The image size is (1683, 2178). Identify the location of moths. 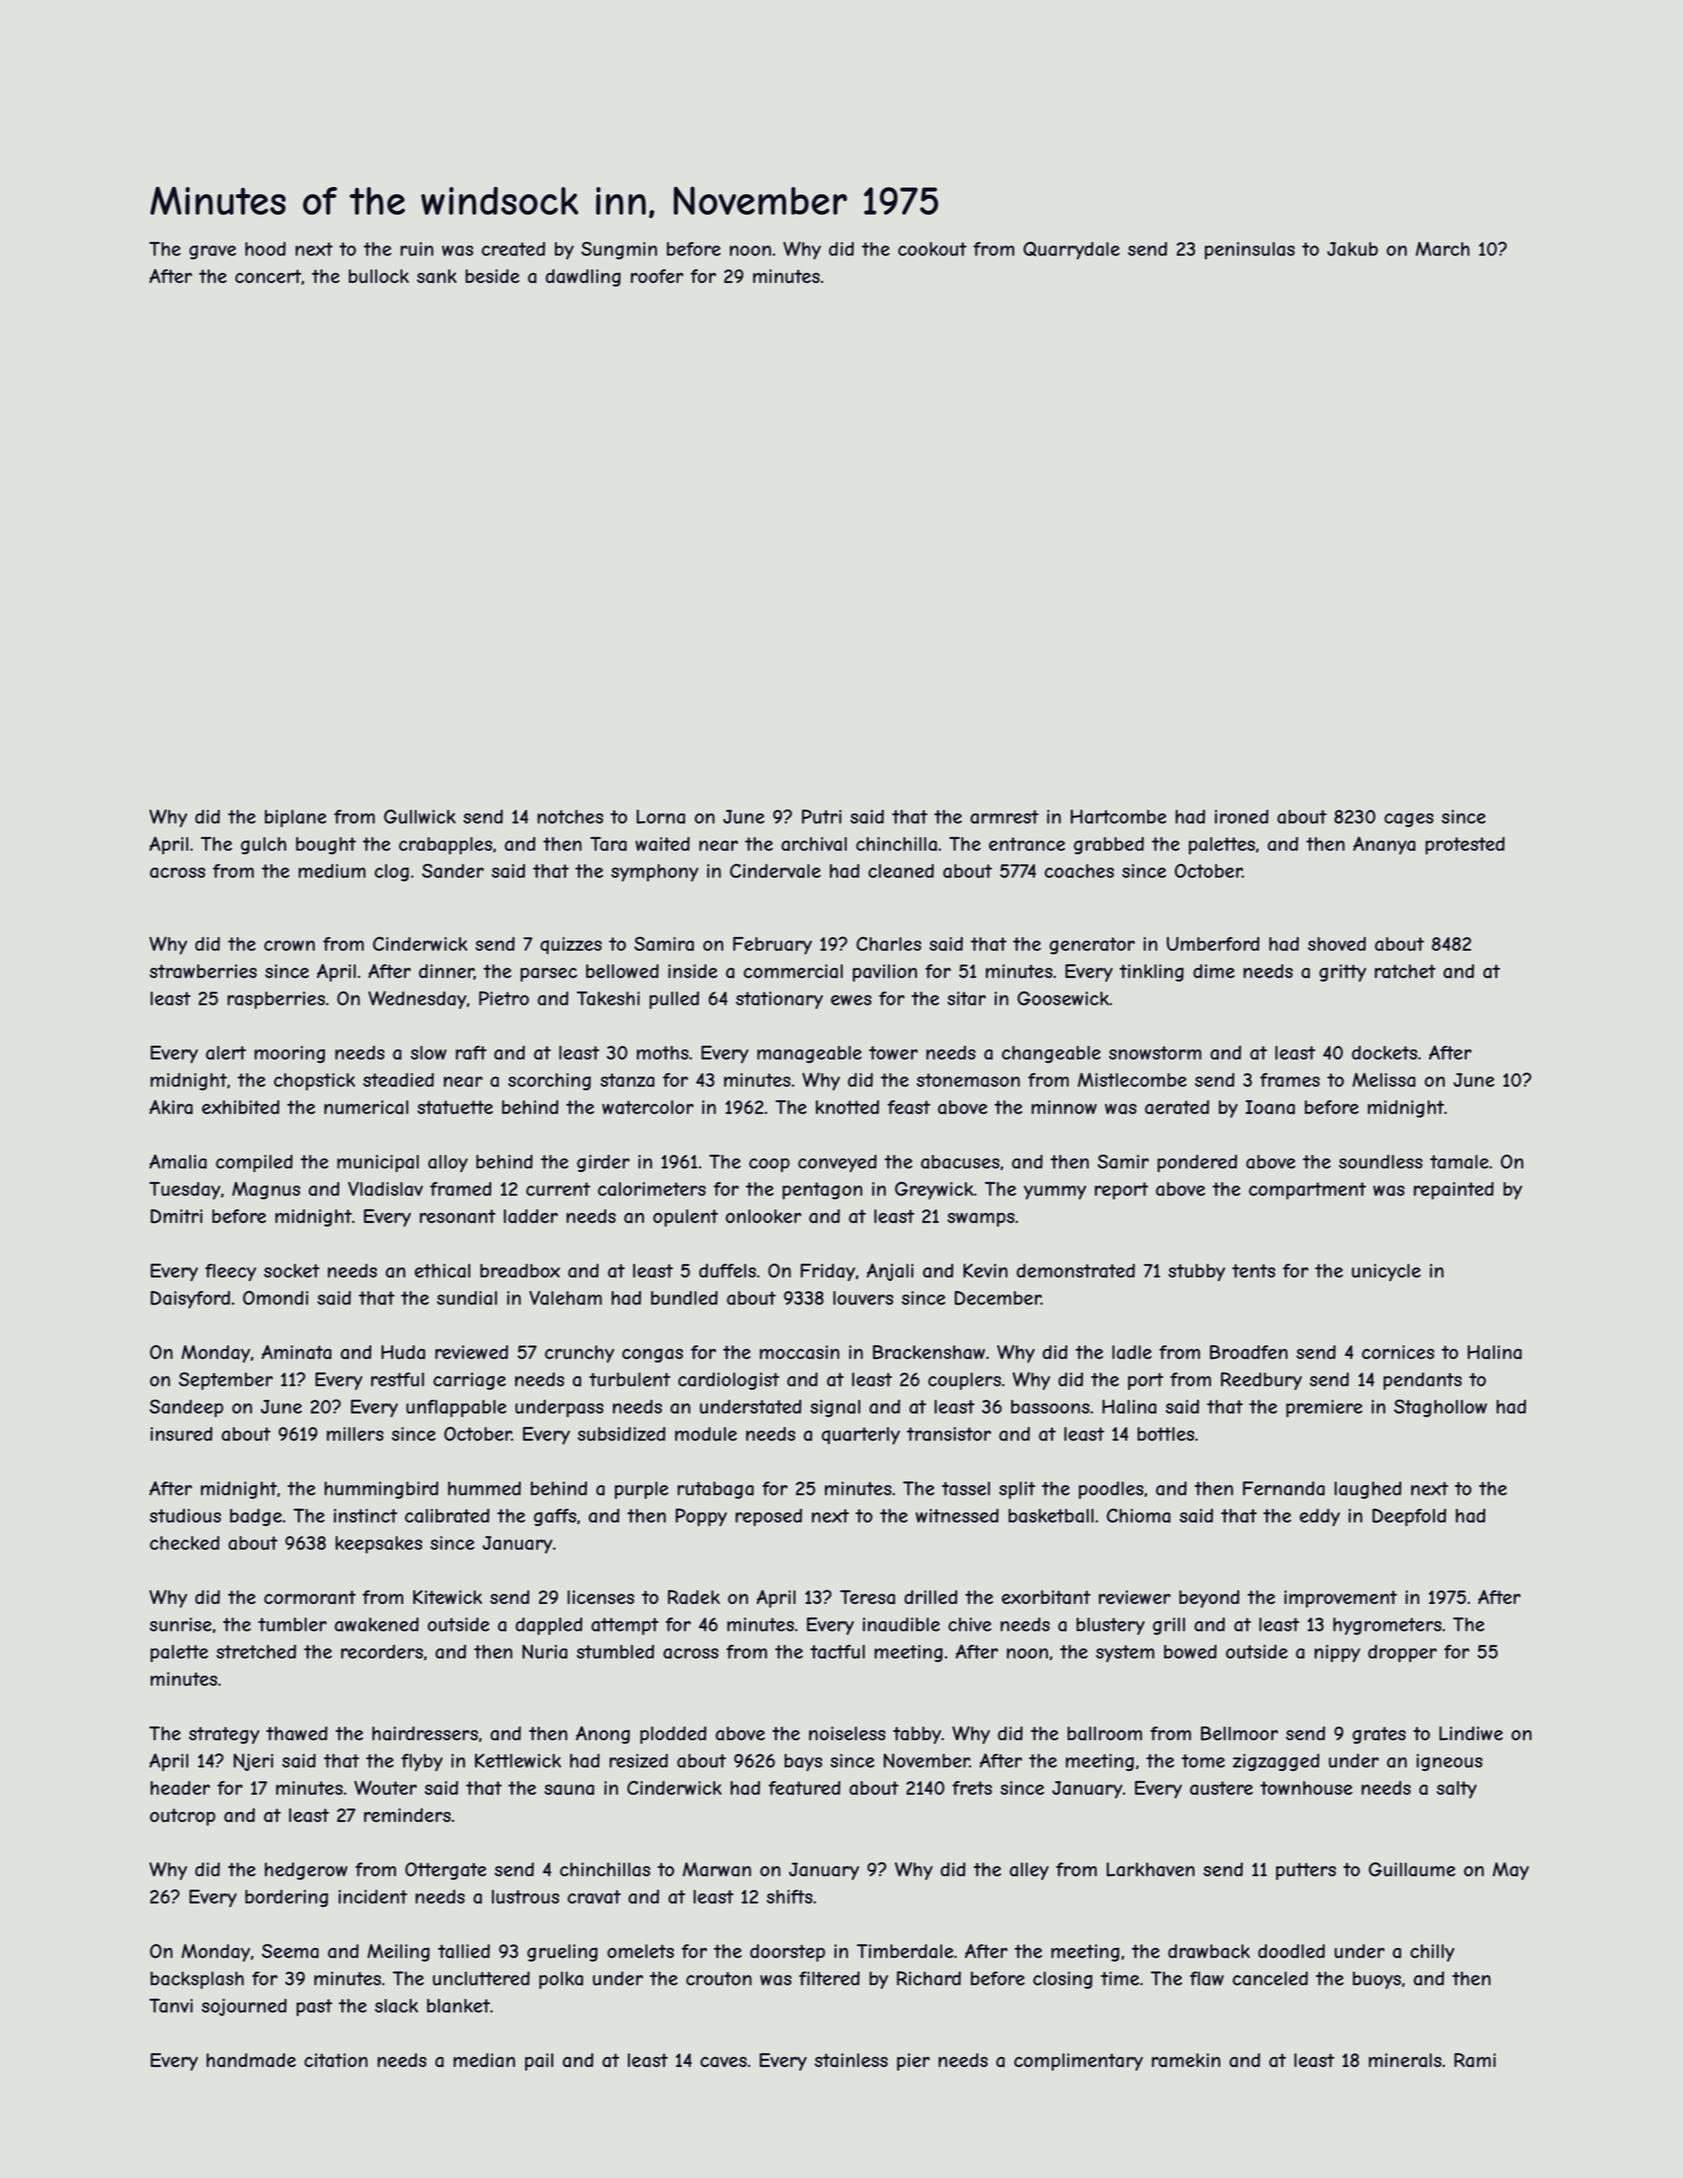
(663, 1053).
